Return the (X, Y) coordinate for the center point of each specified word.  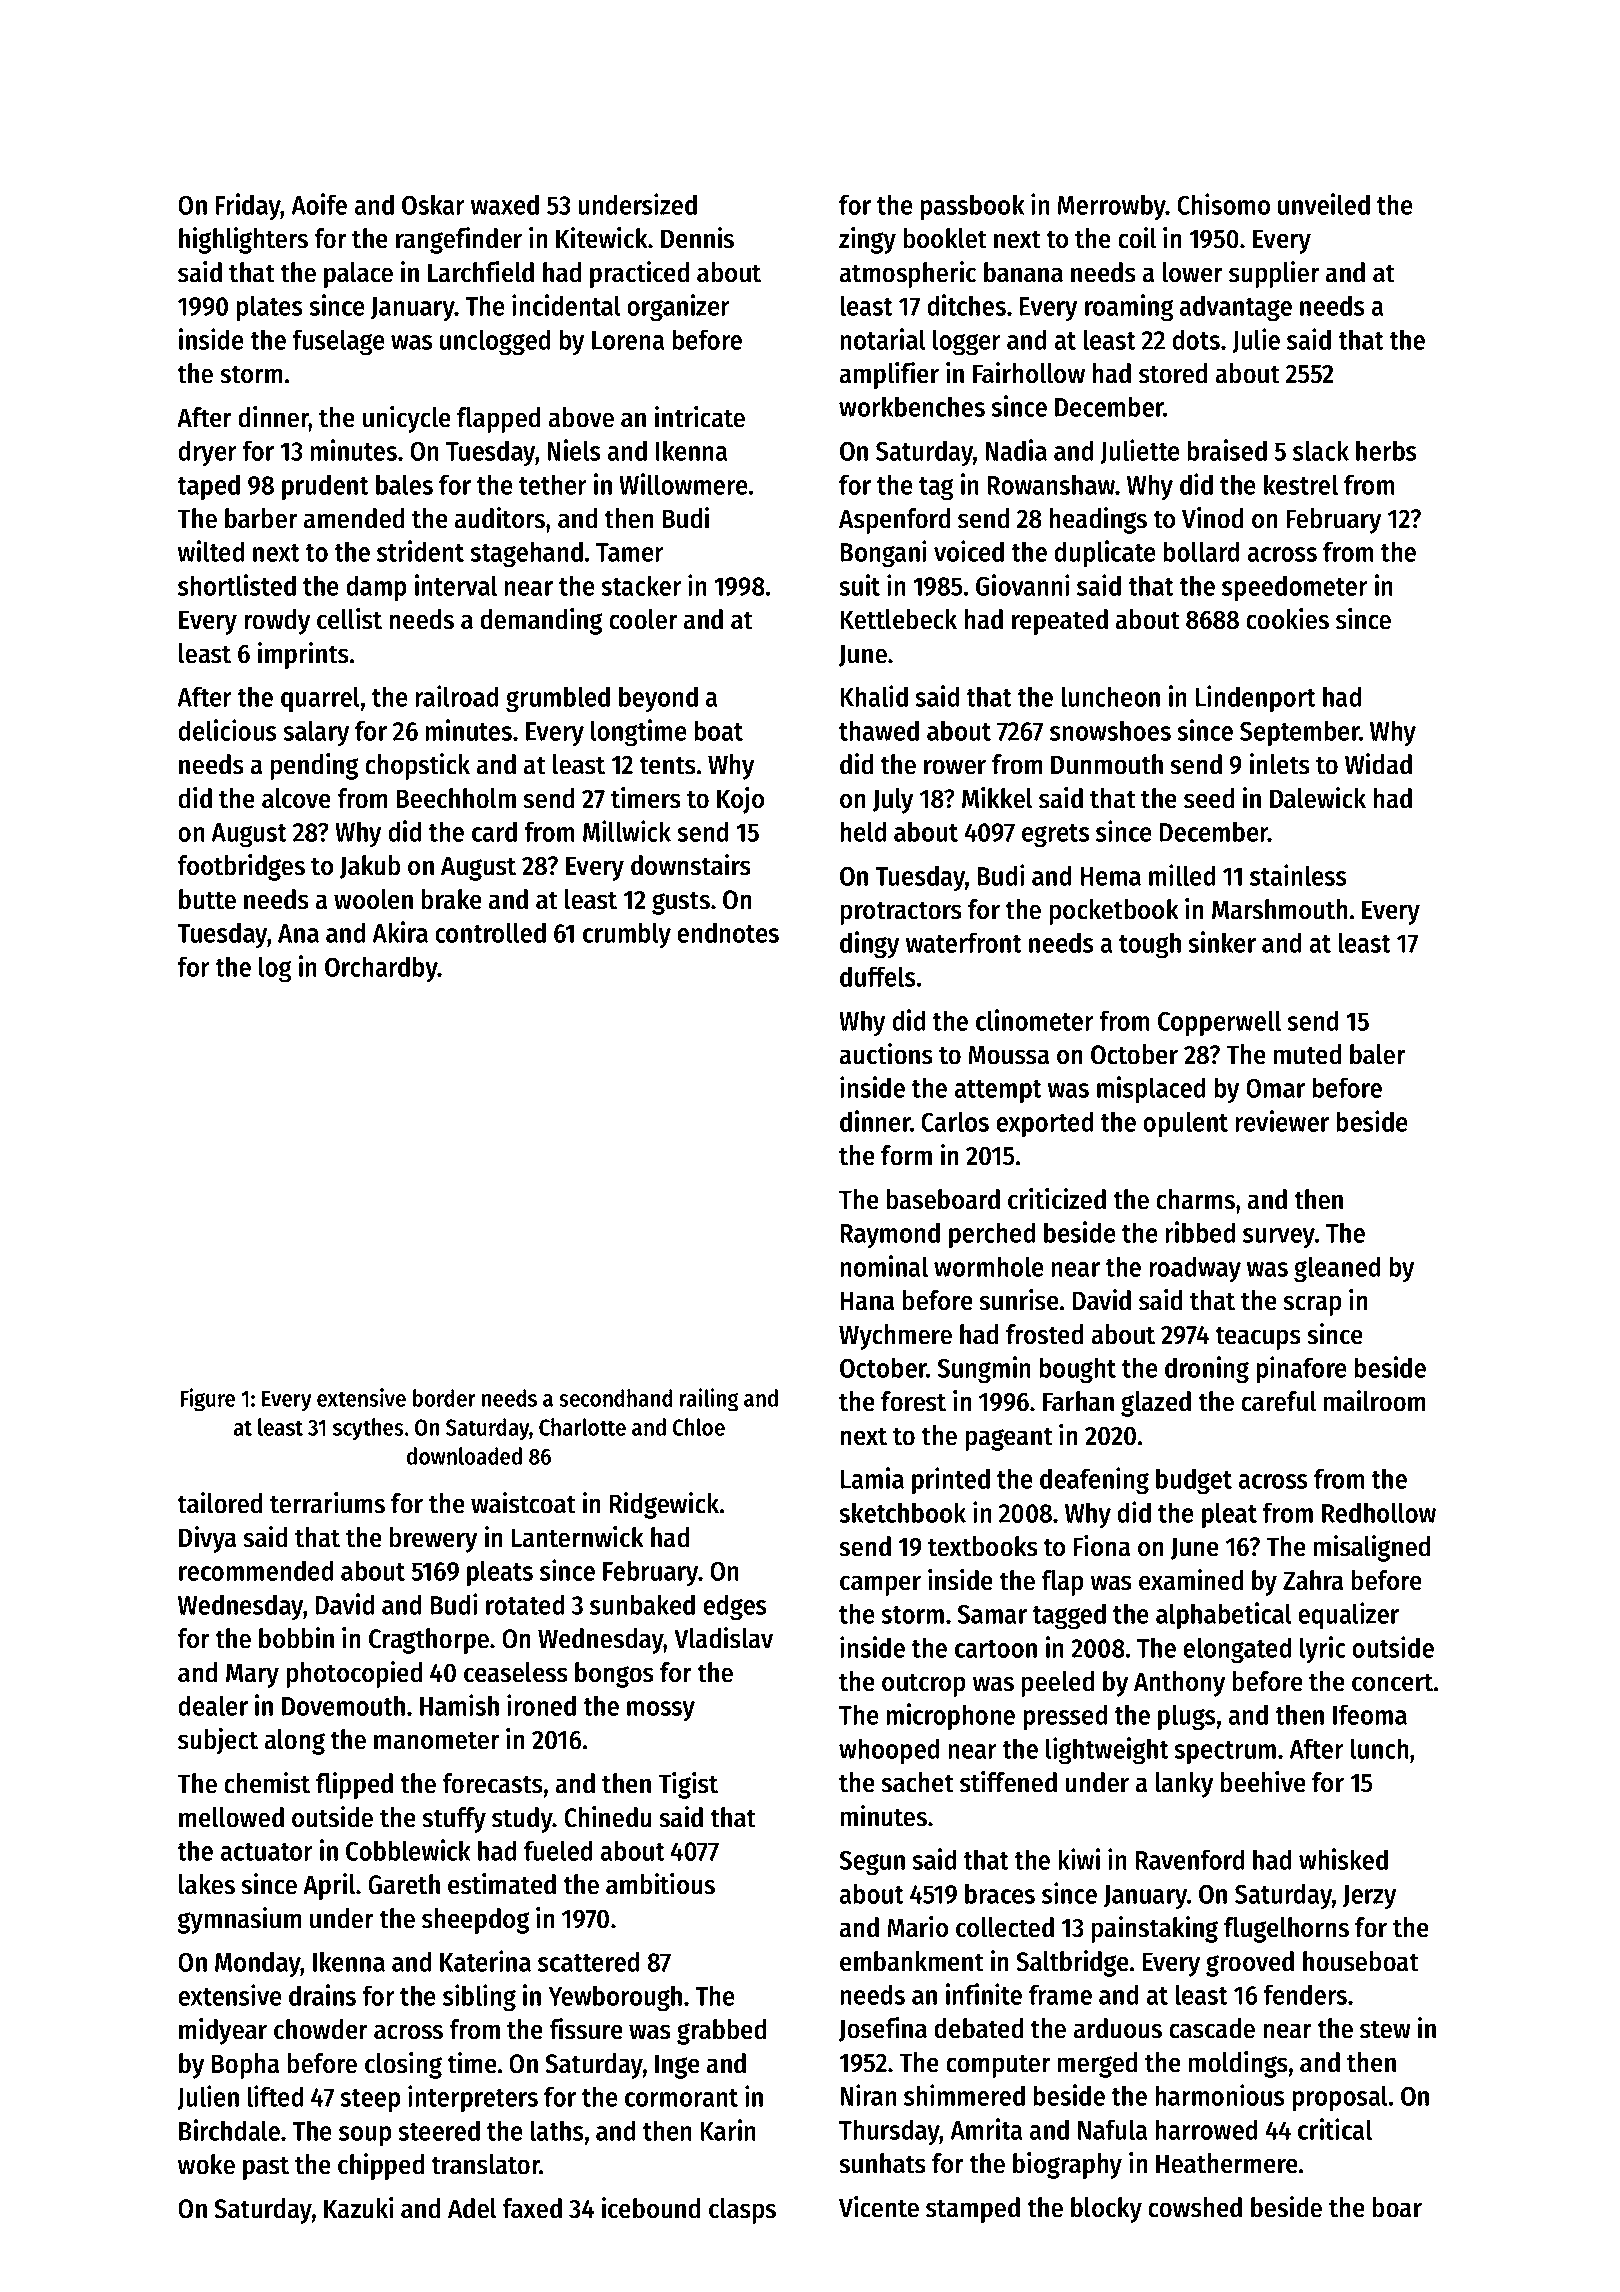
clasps (742, 2211)
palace (358, 275)
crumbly (627, 935)
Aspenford (894, 521)
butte (207, 899)
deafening (1094, 1481)
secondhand (616, 1398)
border (444, 1398)
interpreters (473, 2098)
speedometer (1295, 588)
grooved (1250, 1964)
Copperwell (1219, 1023)
